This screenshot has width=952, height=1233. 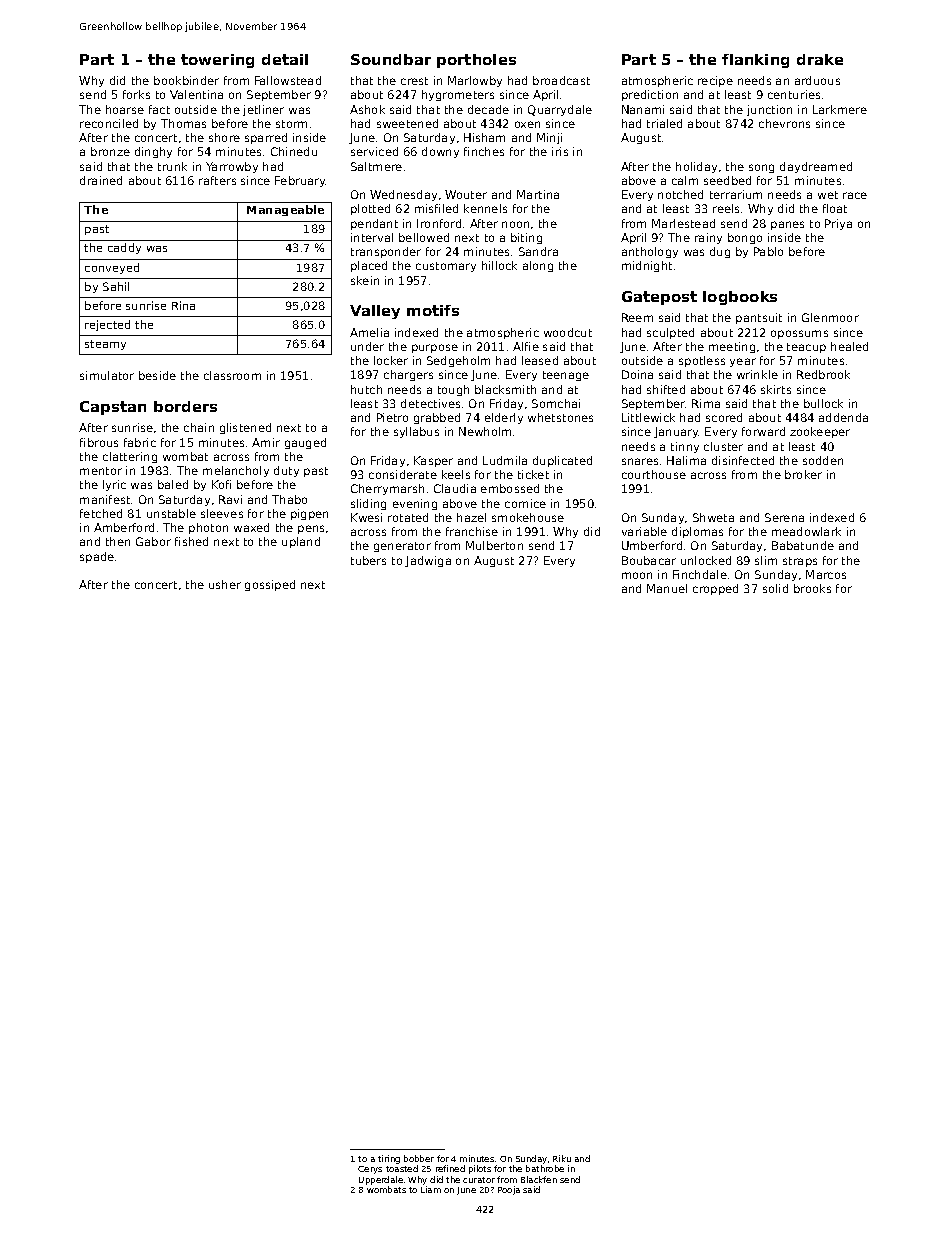 What do you see at coordinates (408, 375) in the screenshot?
I see `chargers` at bounding box center [408, 375].
